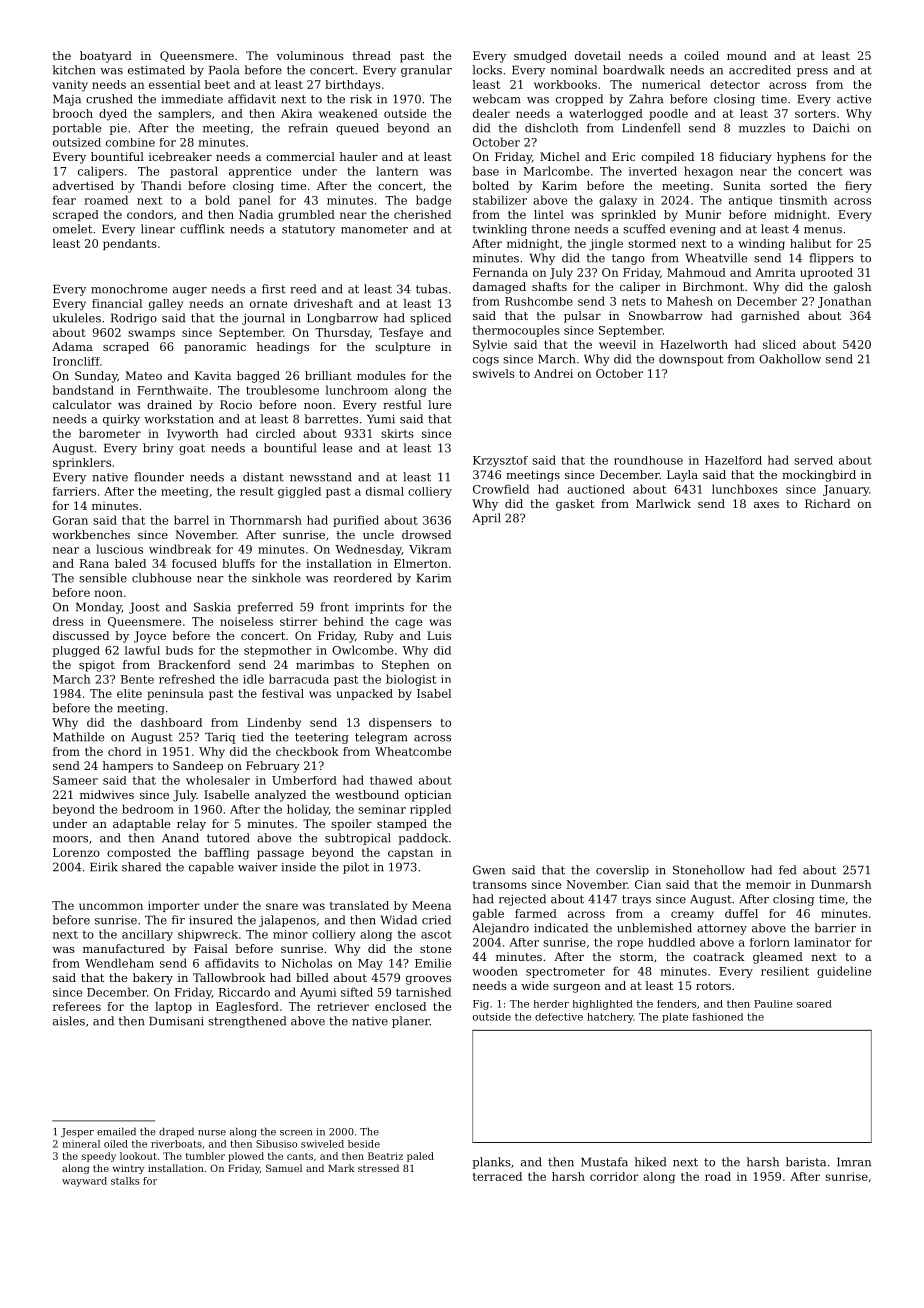 The image size is (924, 1308). What do you see at coordinates (379, 608) in the image?
I see `imprints` at bounding box center [379, 608].
